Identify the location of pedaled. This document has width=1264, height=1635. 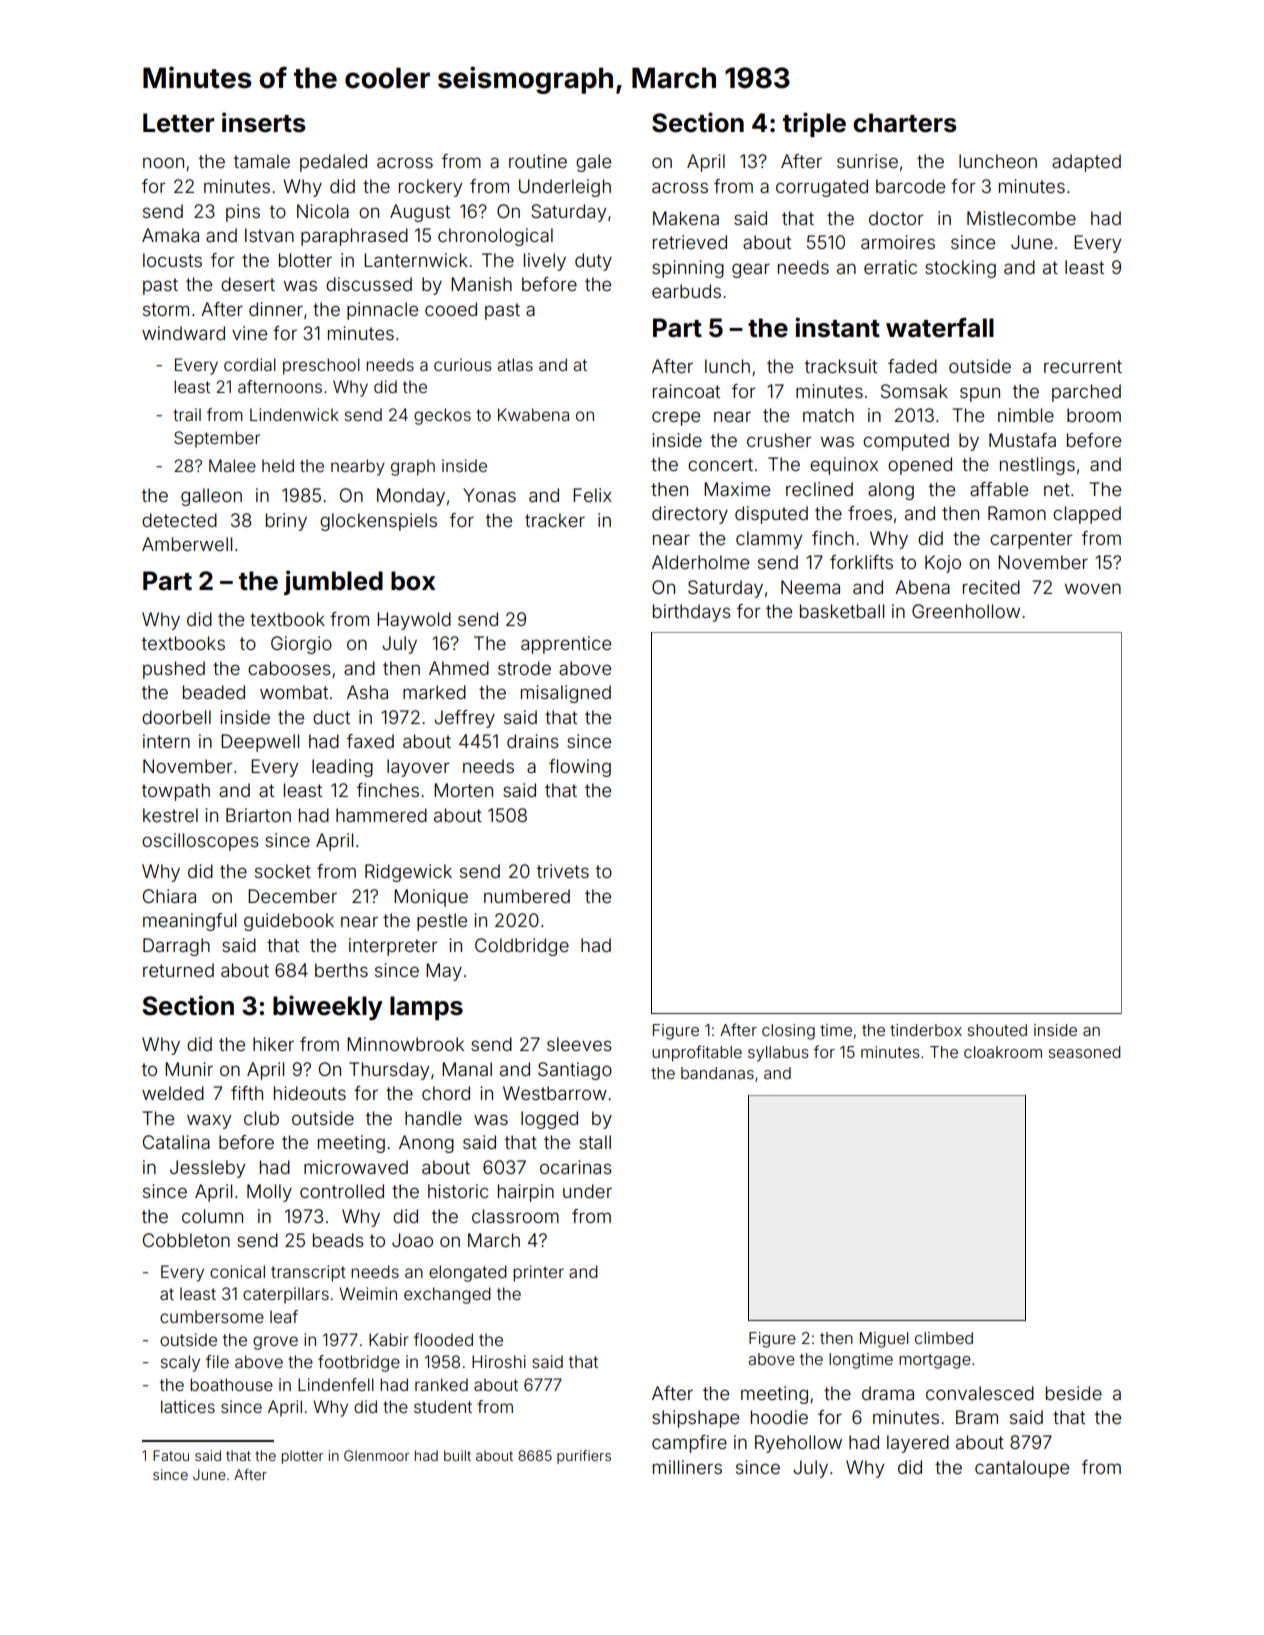
(333, 163).
